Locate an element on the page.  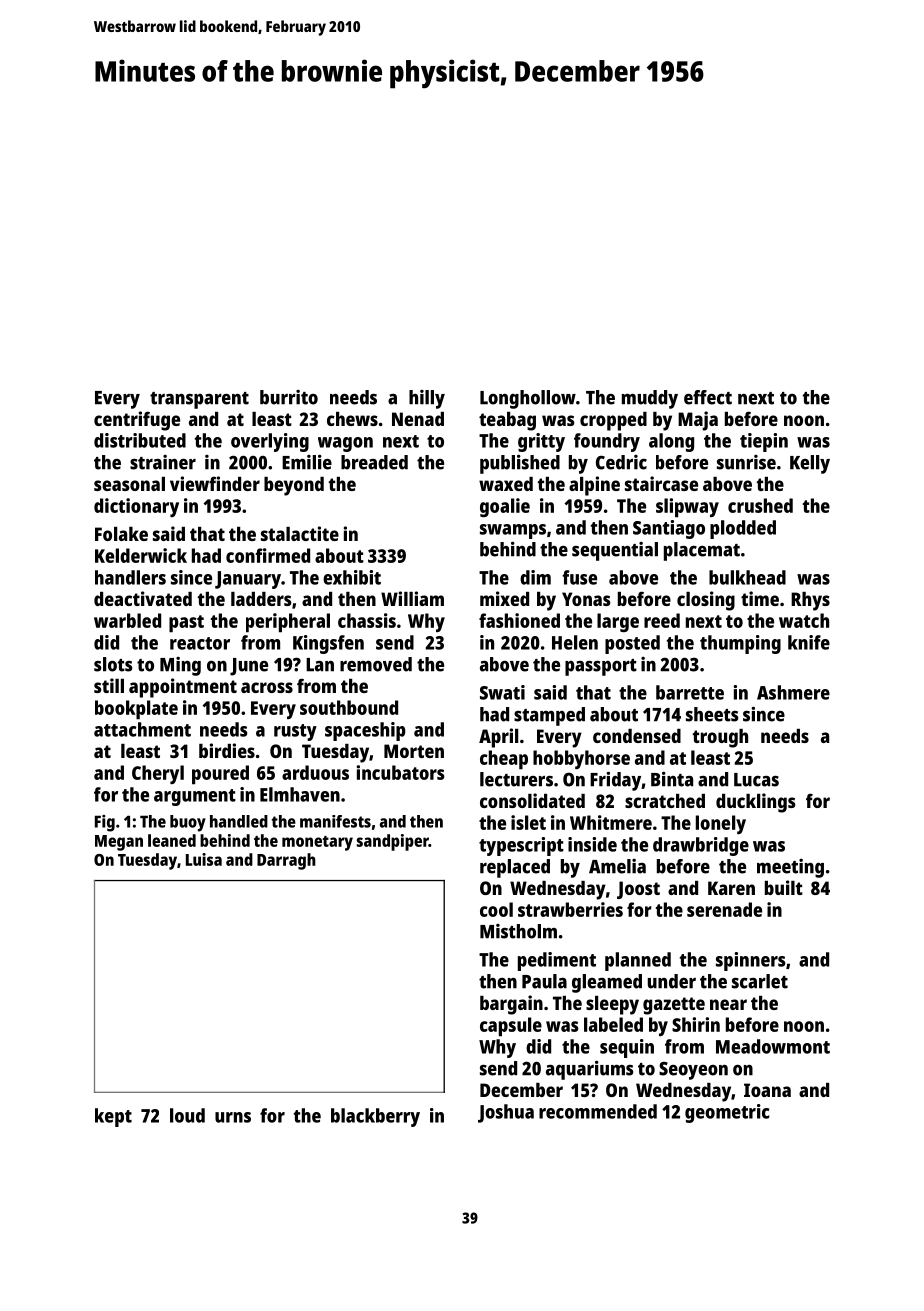
wagon is located at coordinates (345, 444).
